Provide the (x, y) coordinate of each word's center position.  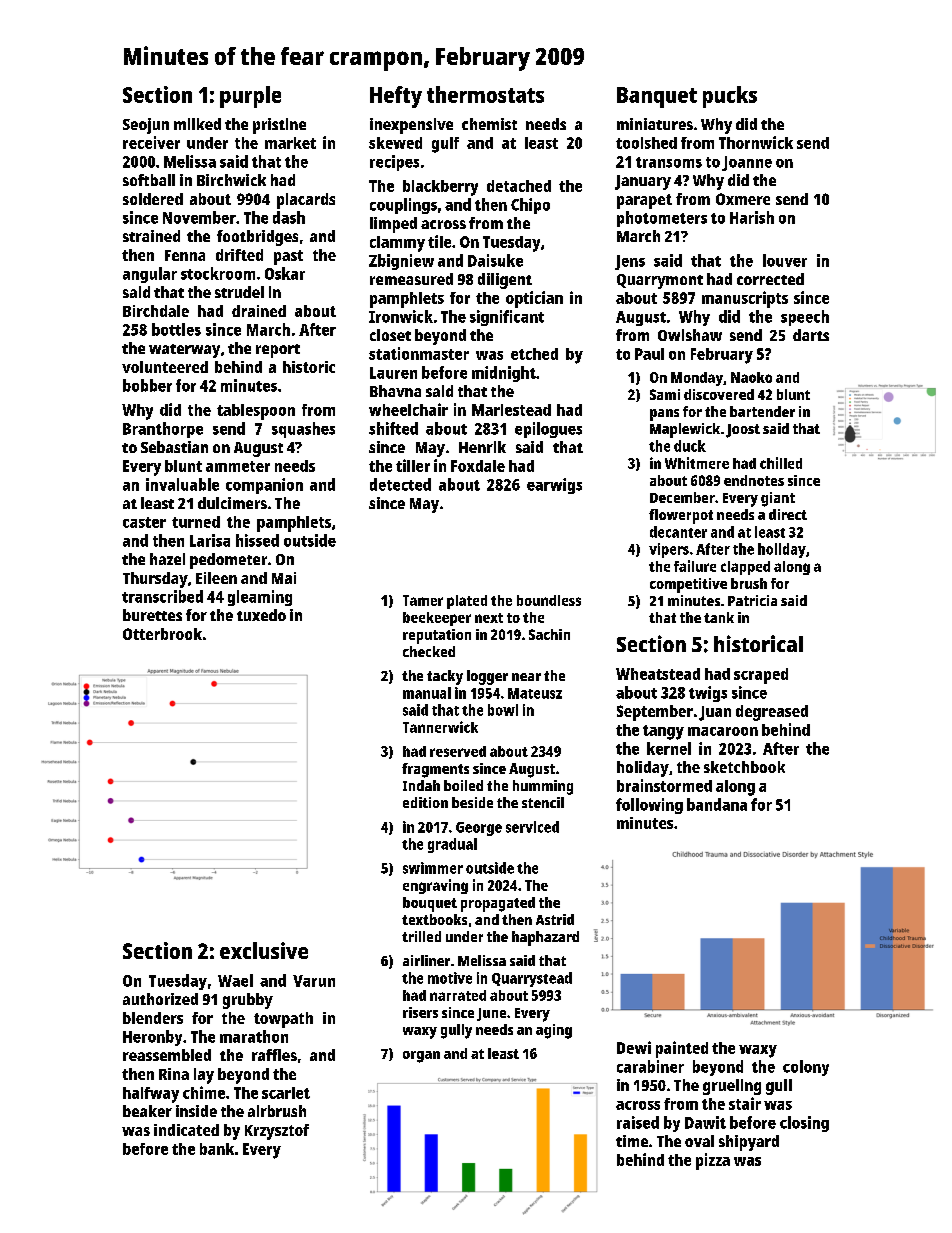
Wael (235, 980)
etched (534, 354)
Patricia (752, 600)
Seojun (146, 126)
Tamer (423, 600)
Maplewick (685, 430)
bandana (717, 804)
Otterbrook (162, 634)
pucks (730, 97)
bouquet (430, 904)
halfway (151, 1095)
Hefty (396, 97)
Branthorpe (163, 430)
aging (554, 1031)
